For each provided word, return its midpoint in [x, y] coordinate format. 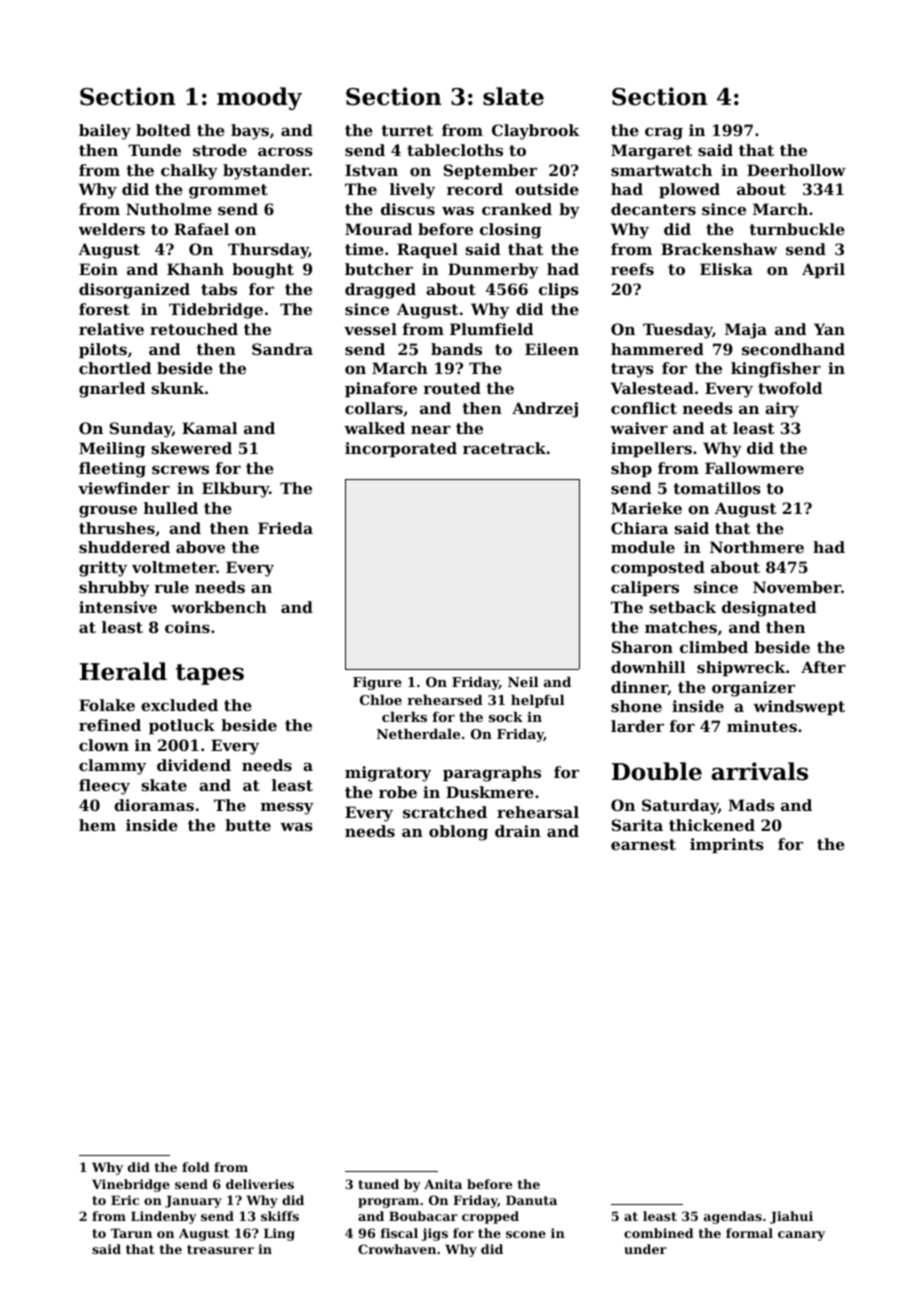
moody [259, 98]
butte [248, 825]
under [645, 1249]
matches [681, 627]
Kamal [209, 428]
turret [407, 130]
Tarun [131, 1233]
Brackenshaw [719, 249]
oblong [458, 833]
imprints [727, 845]
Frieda [285, 528]
